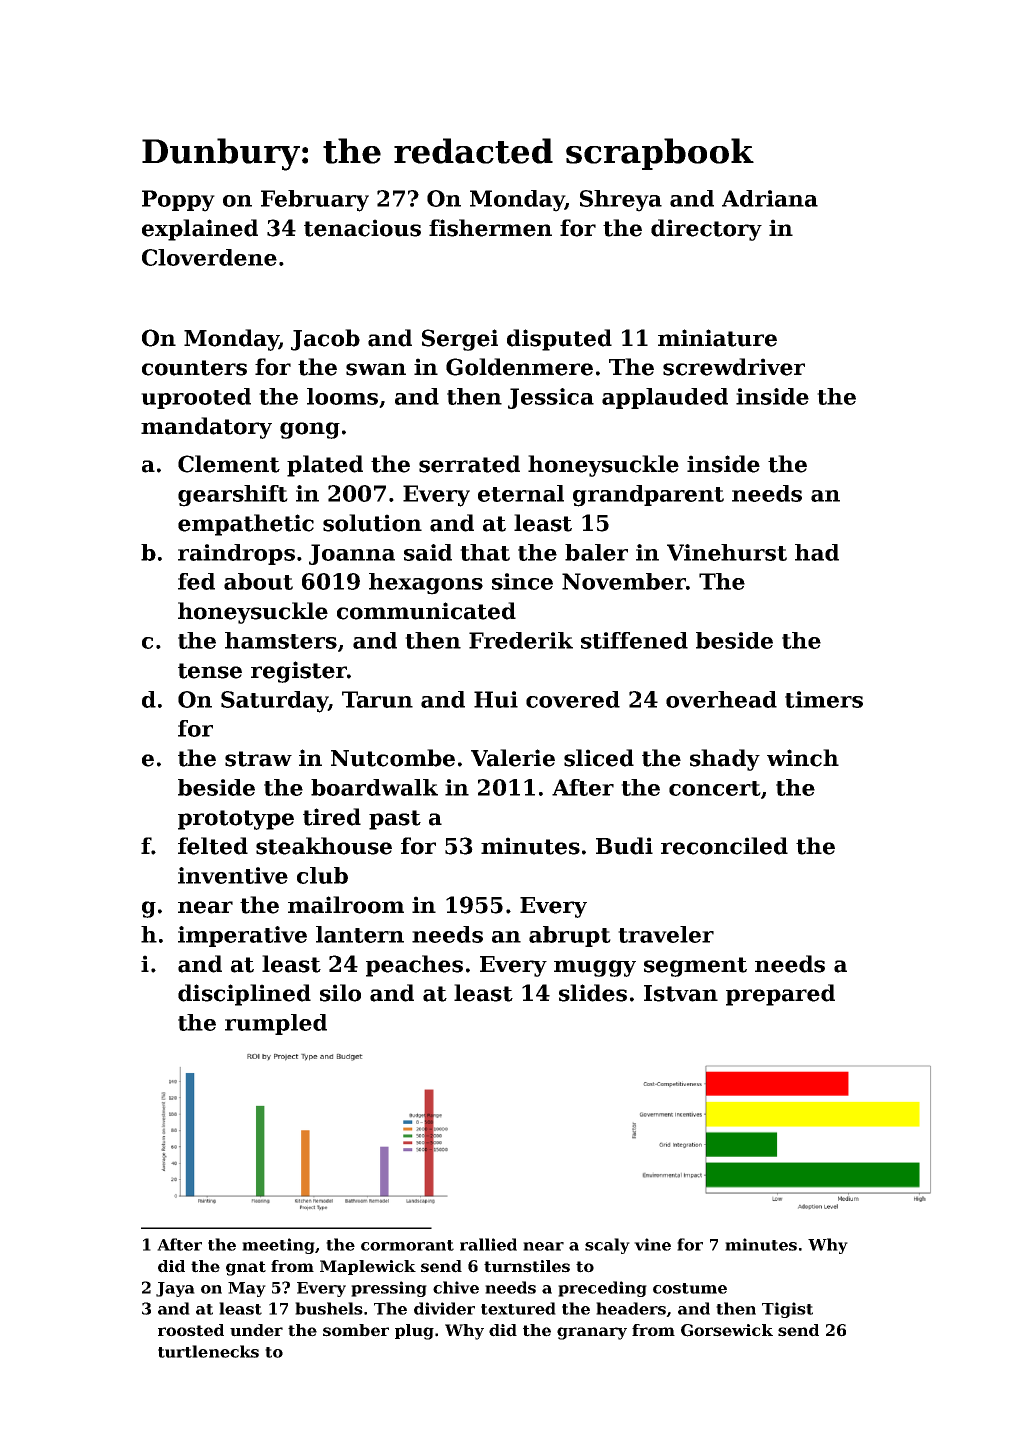  I want to click on tense, so click(210, 671).
